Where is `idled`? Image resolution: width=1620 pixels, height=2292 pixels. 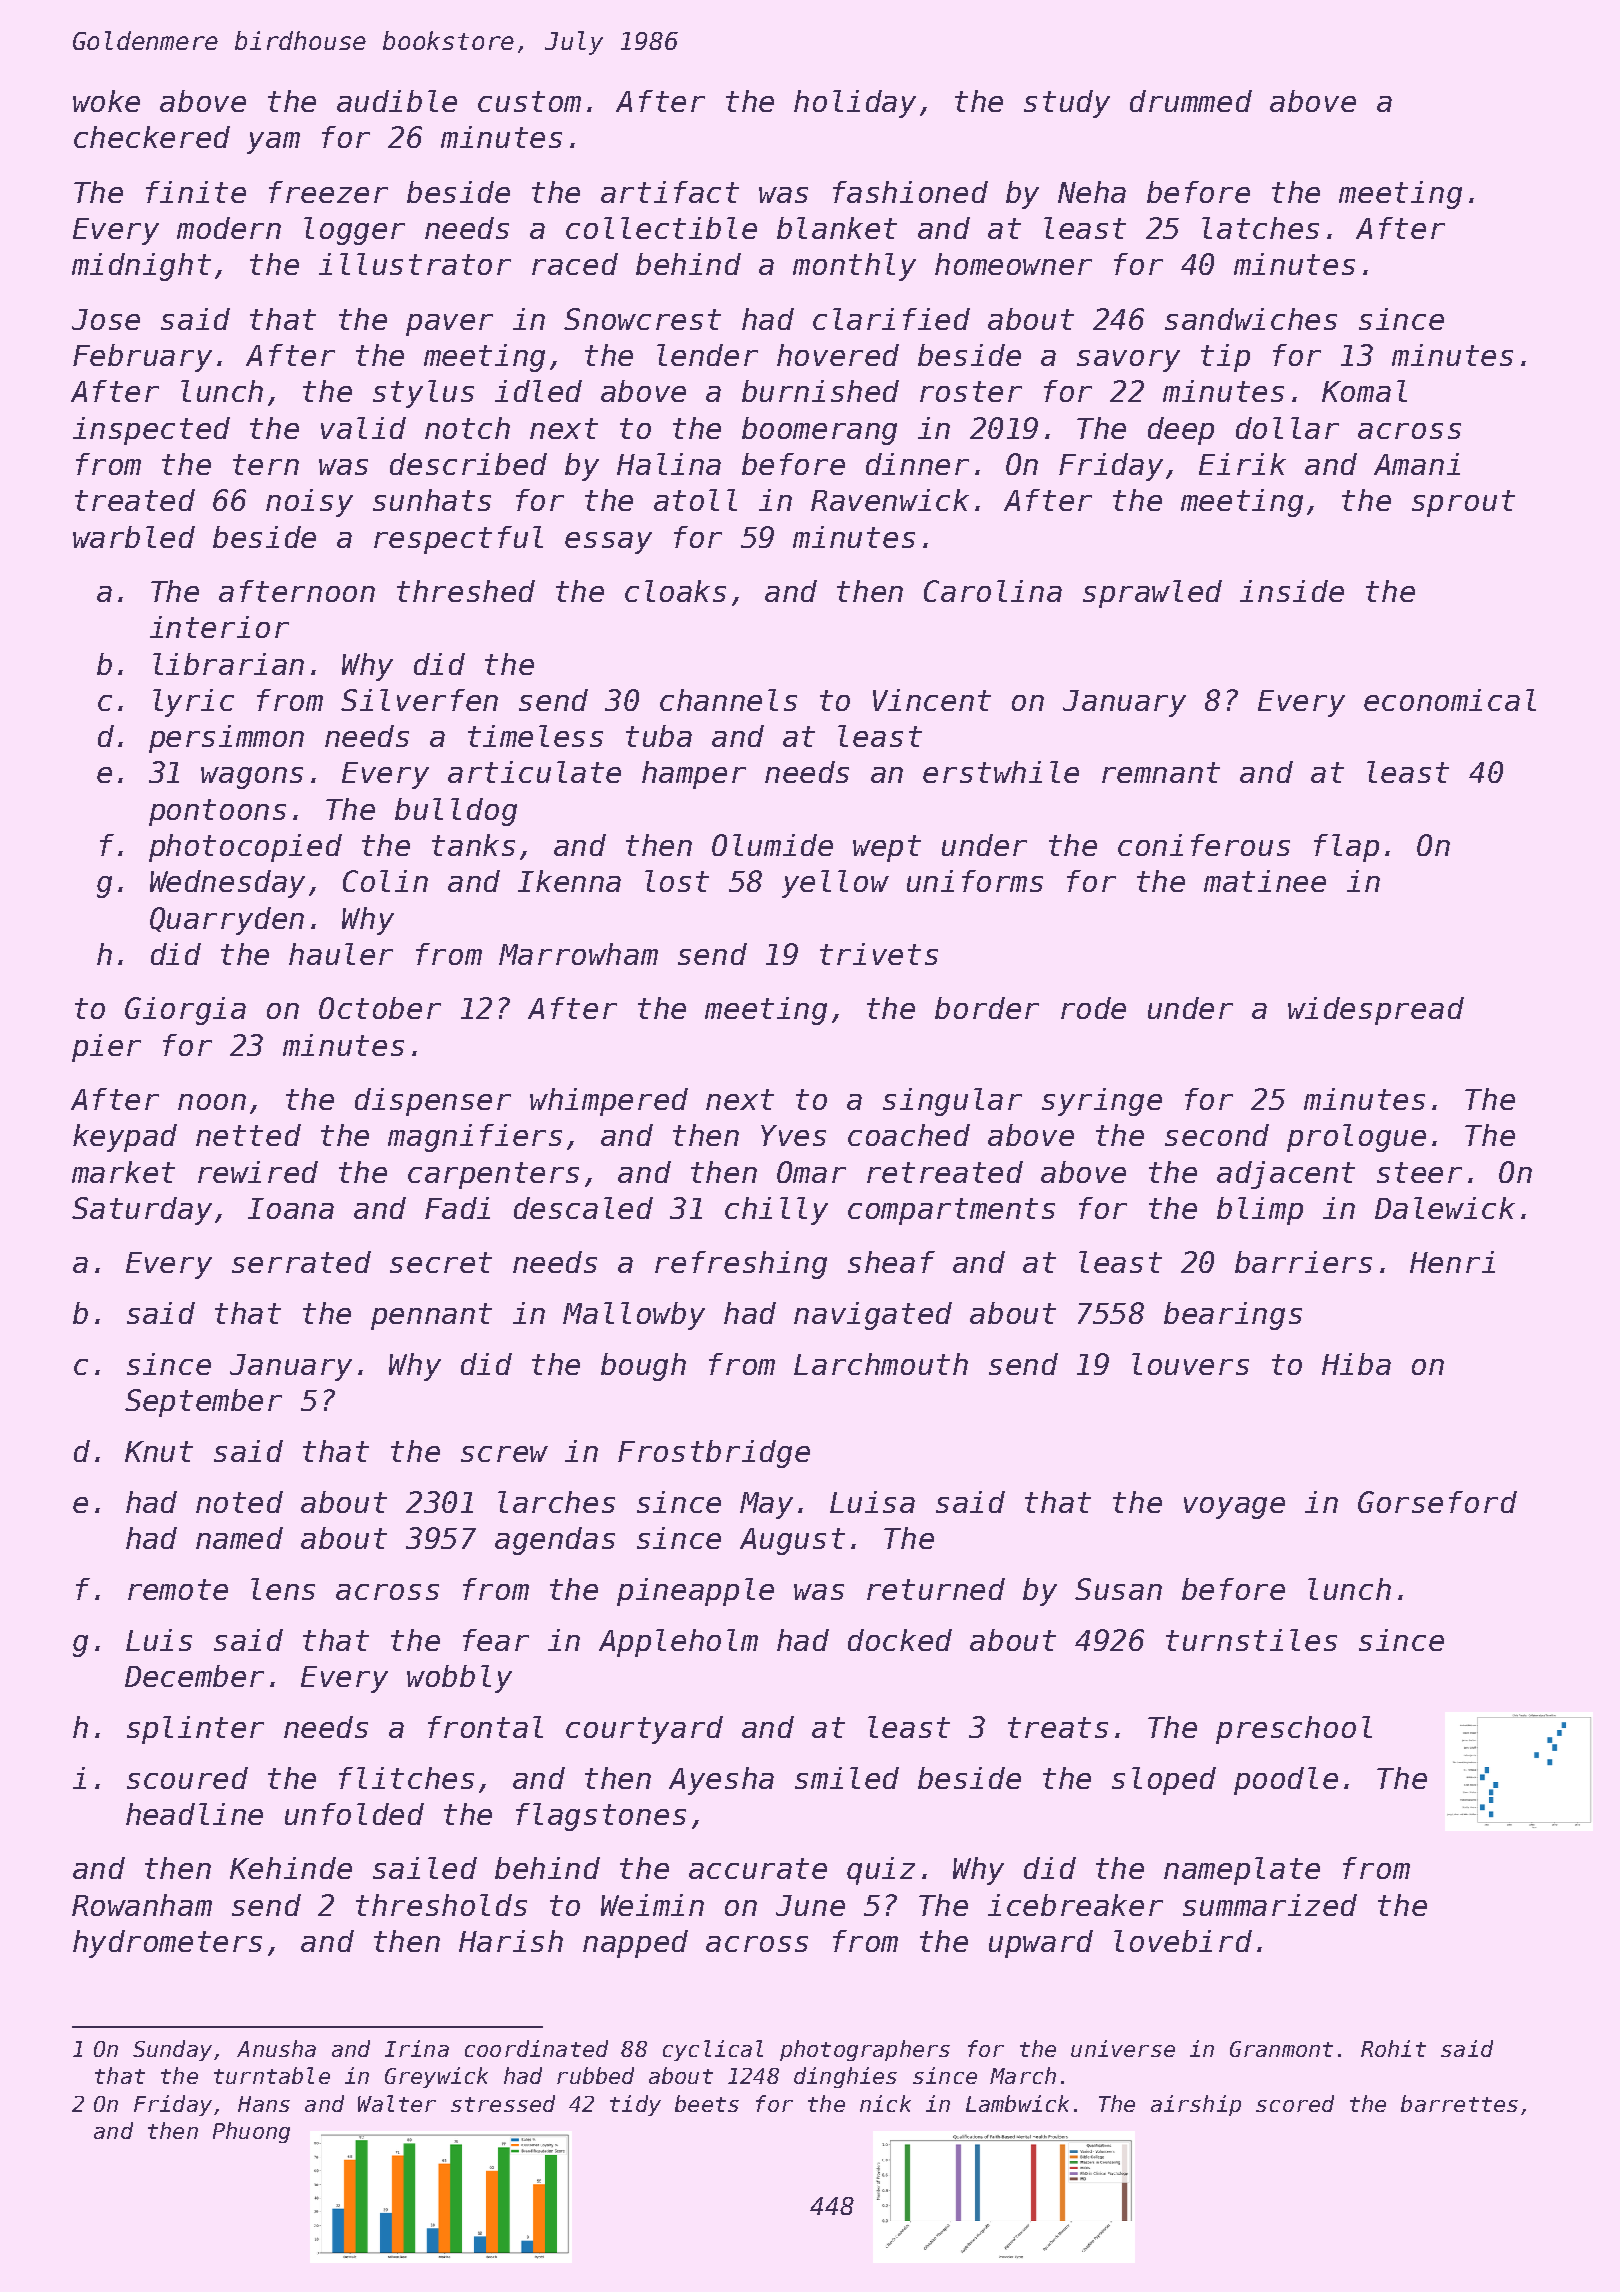
idled is located at coordinates (538, 391).
